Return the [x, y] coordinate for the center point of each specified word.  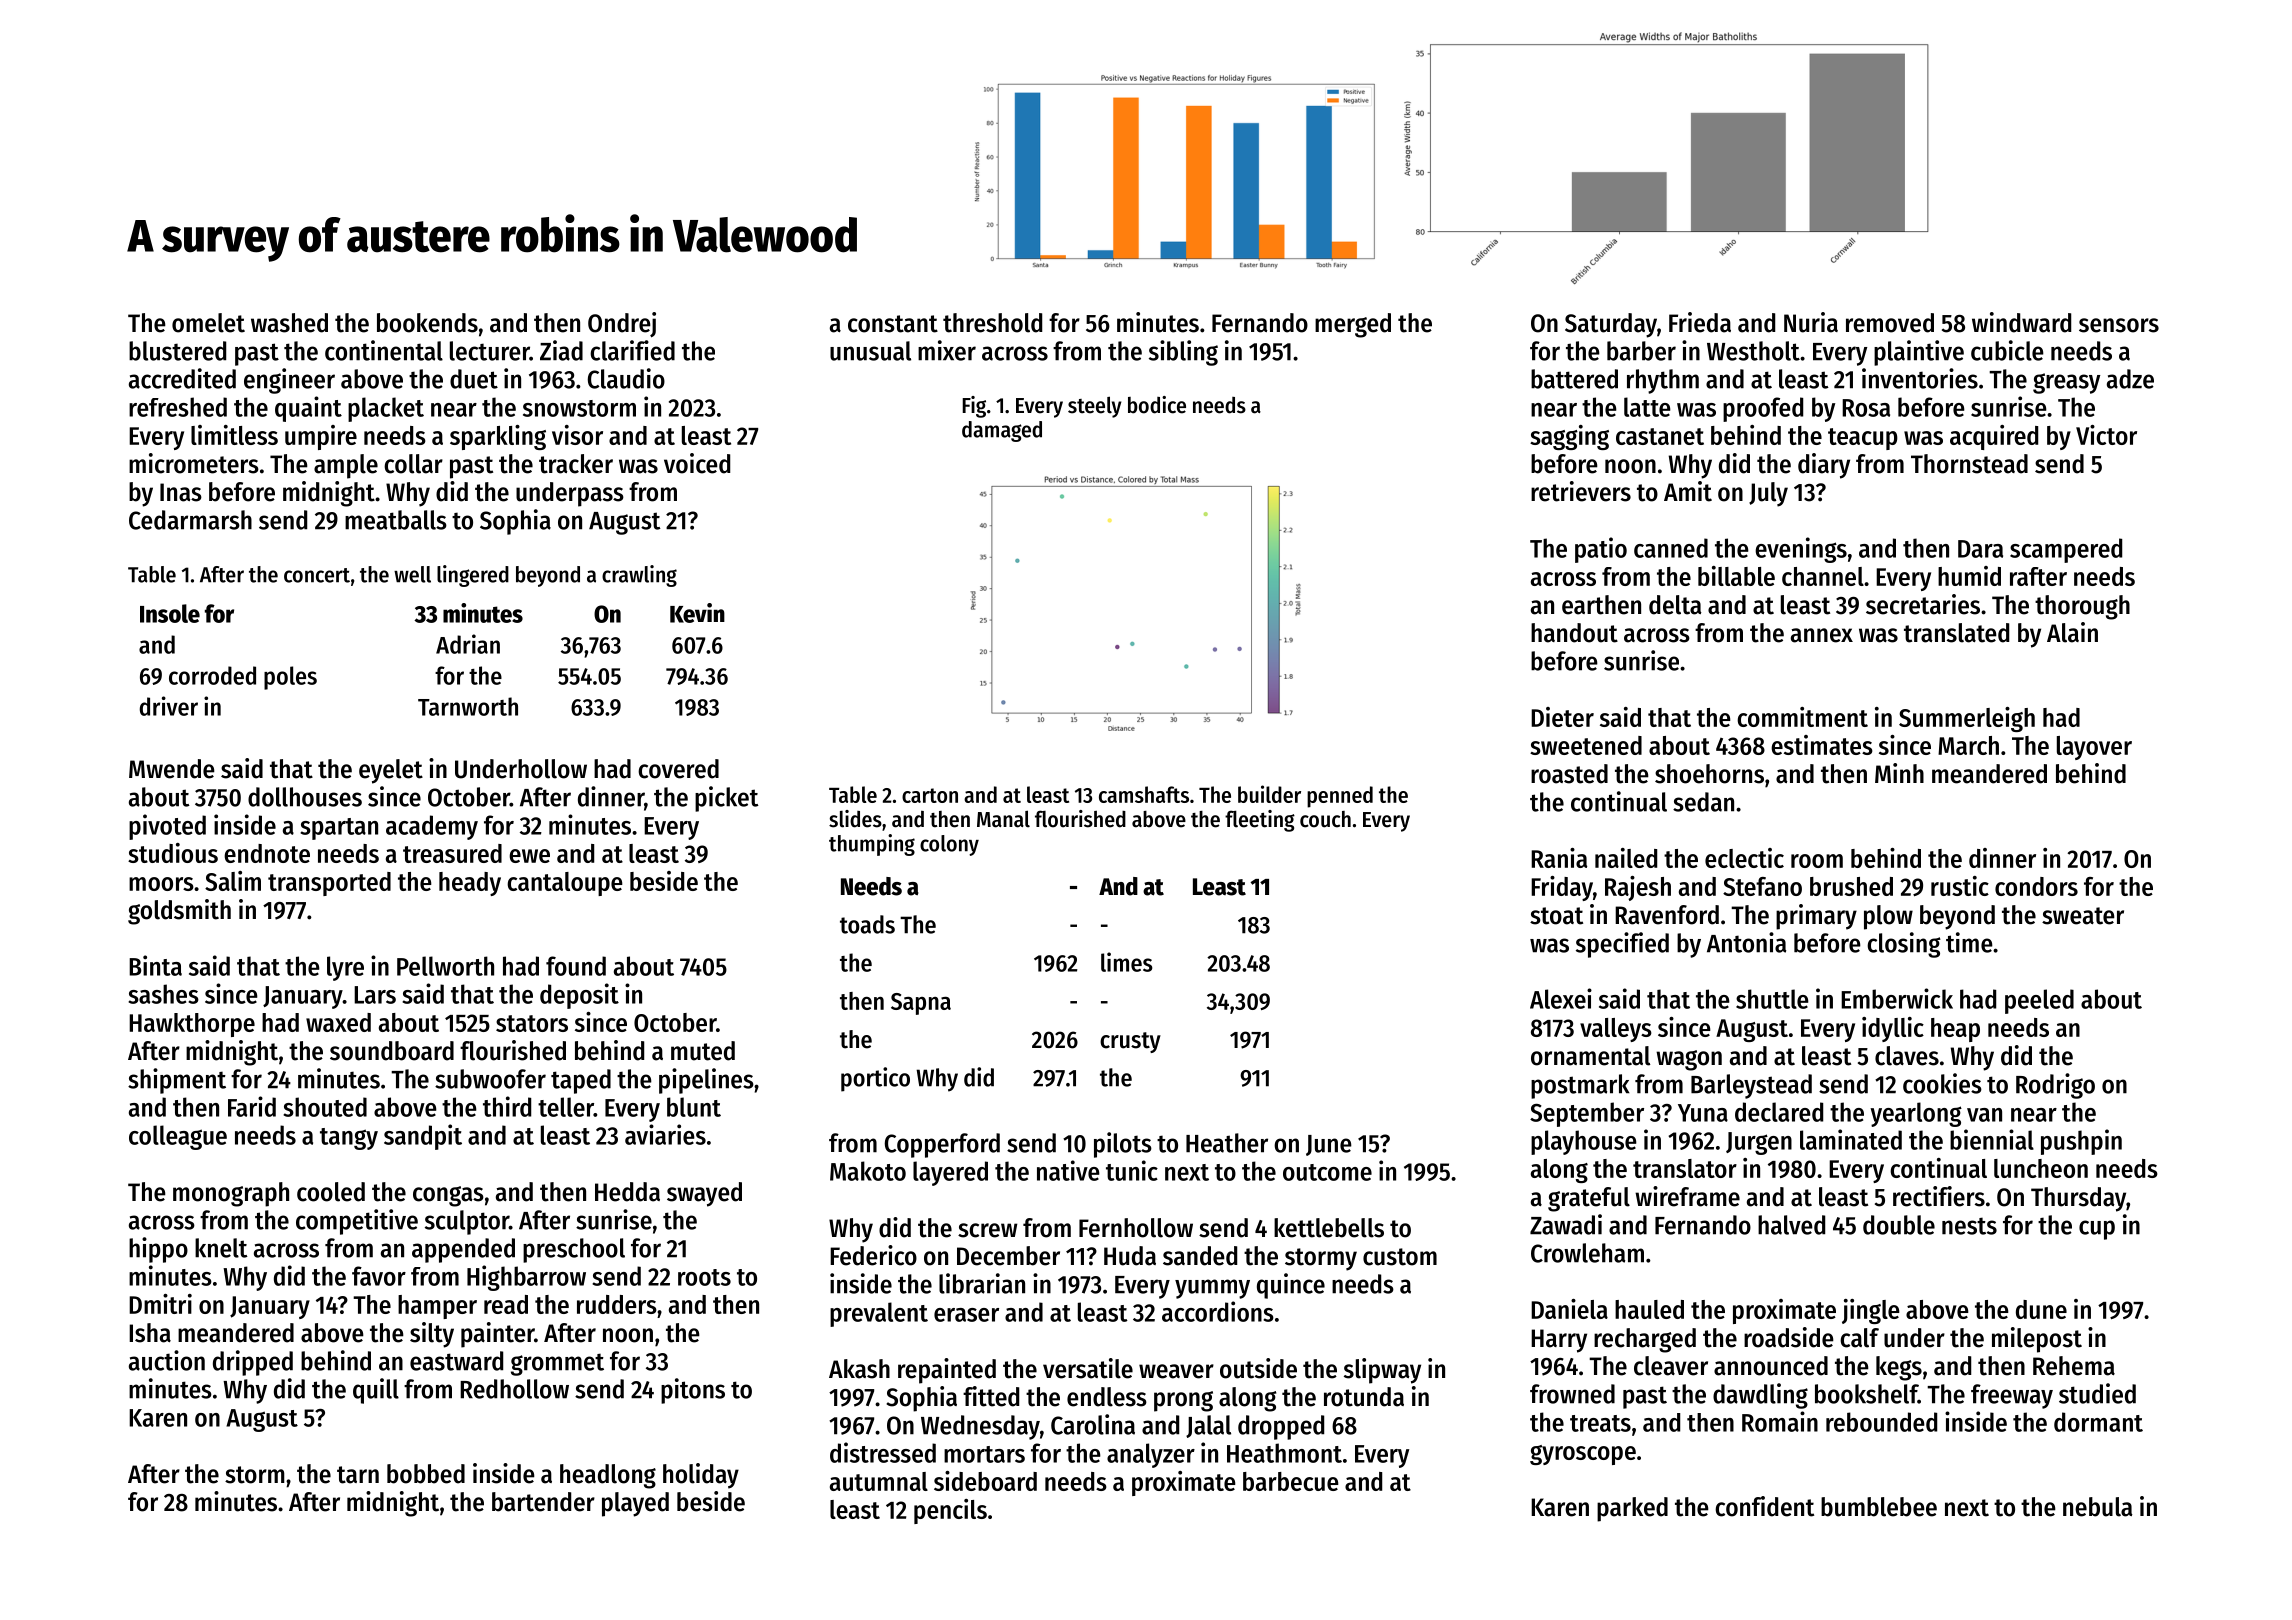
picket [727, 799]
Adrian [468, 644]
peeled [2039, 1001]
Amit [1688, 491]
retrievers [1581, 491]
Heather [1227, 1143]
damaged [1002, 431]
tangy [349, 1139]
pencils [950, 1511]
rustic [1960, 886]
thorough [2082, 607]
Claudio [626, 378]
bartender [543, 1502]
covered [678, 769]
